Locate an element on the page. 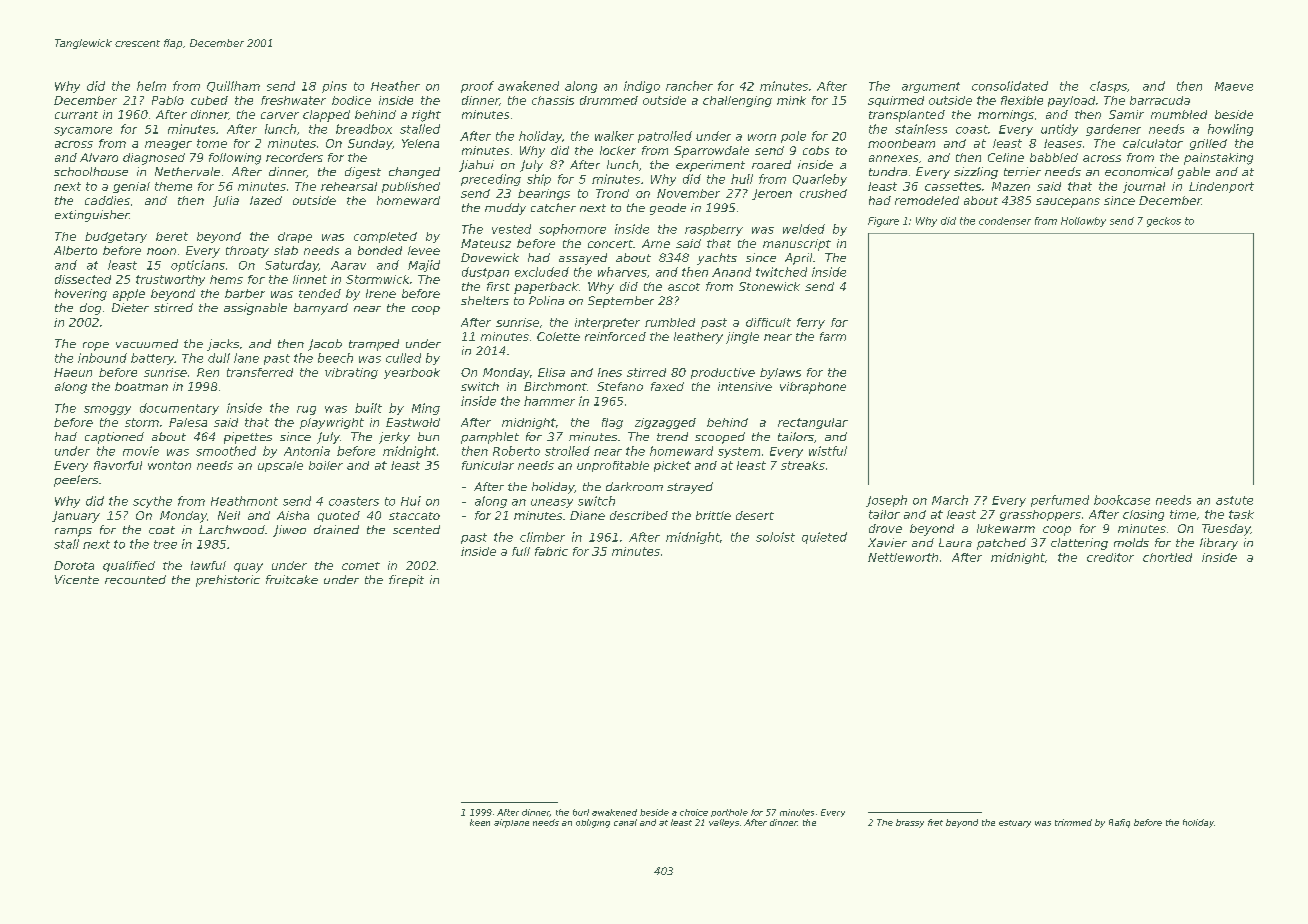 The width and height of the image is (1308, 924). chortled is located at coordinates (1167, 557).
